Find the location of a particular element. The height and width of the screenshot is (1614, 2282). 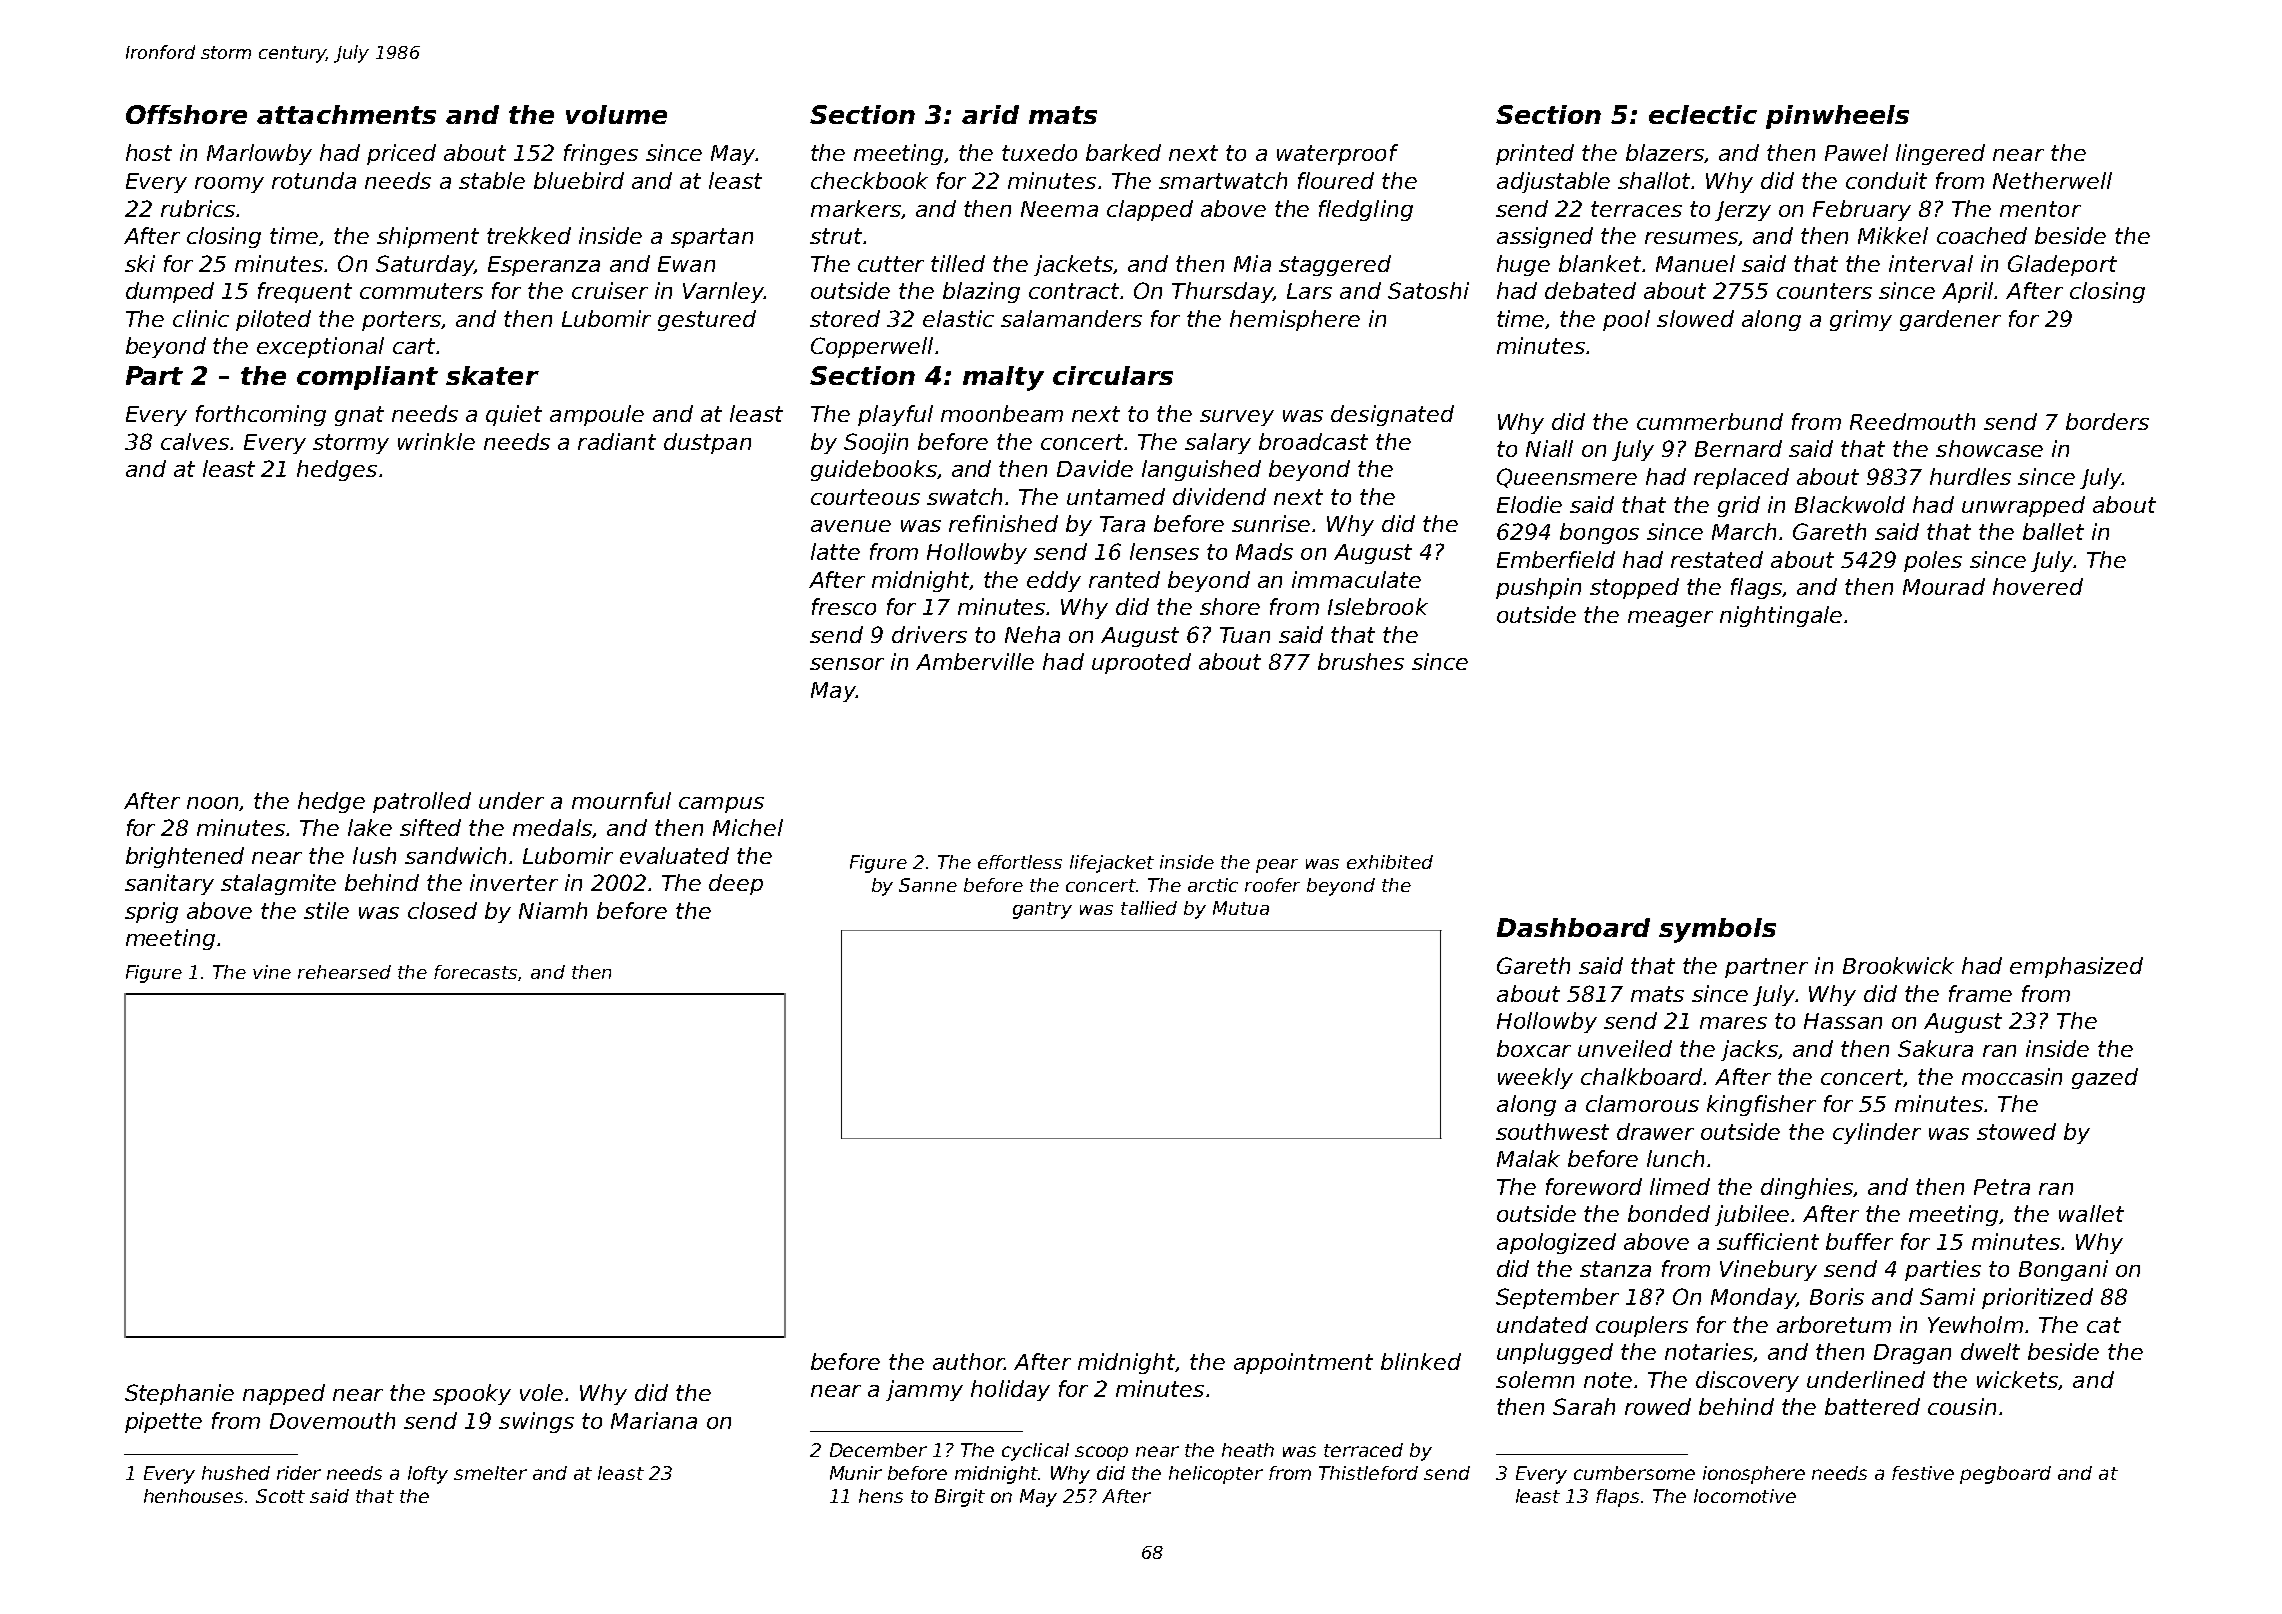

locomotive is located at coordinates (1745, 1496).
